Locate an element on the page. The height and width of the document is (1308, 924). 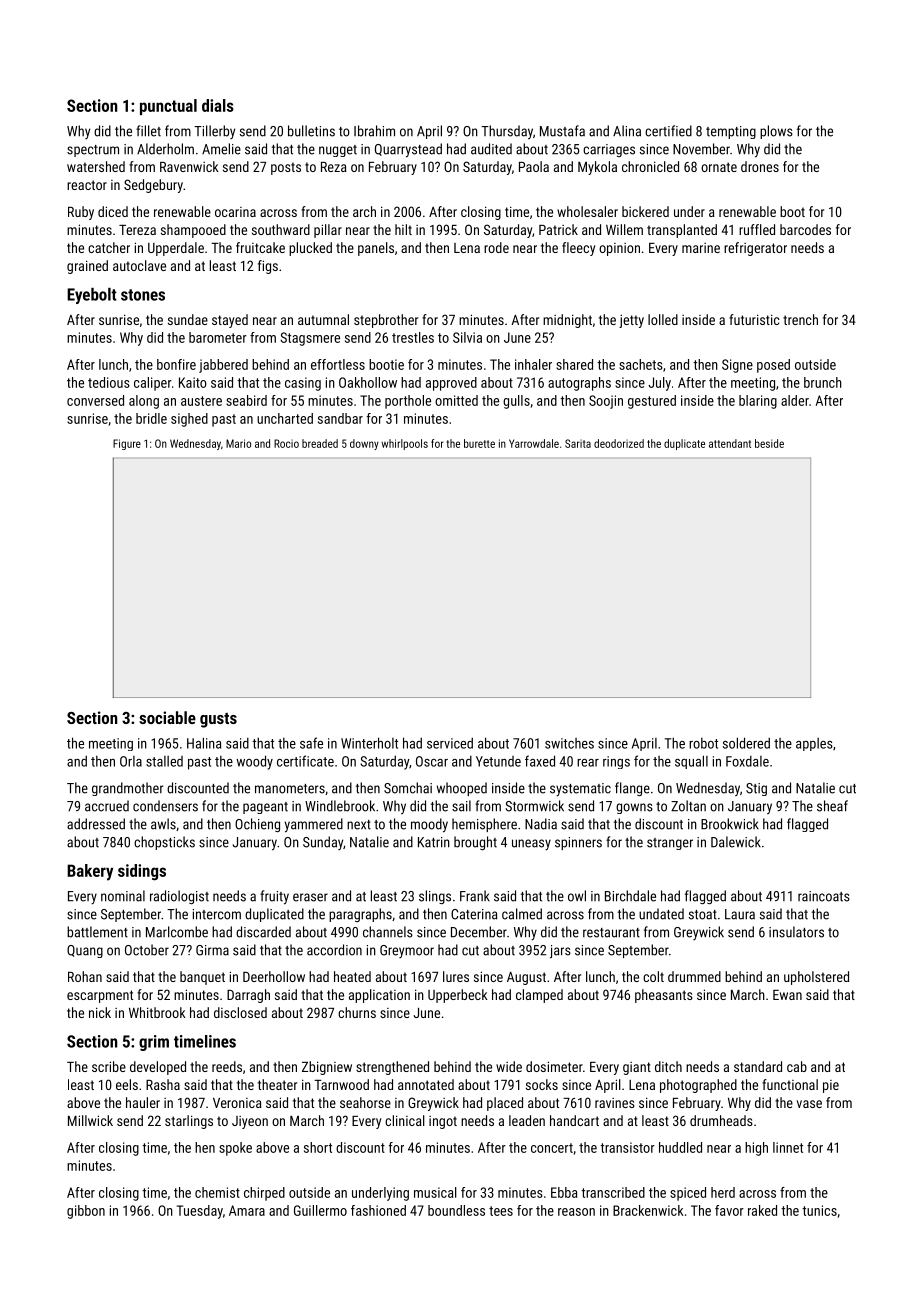
plows is located at coordinates (776, 132).
